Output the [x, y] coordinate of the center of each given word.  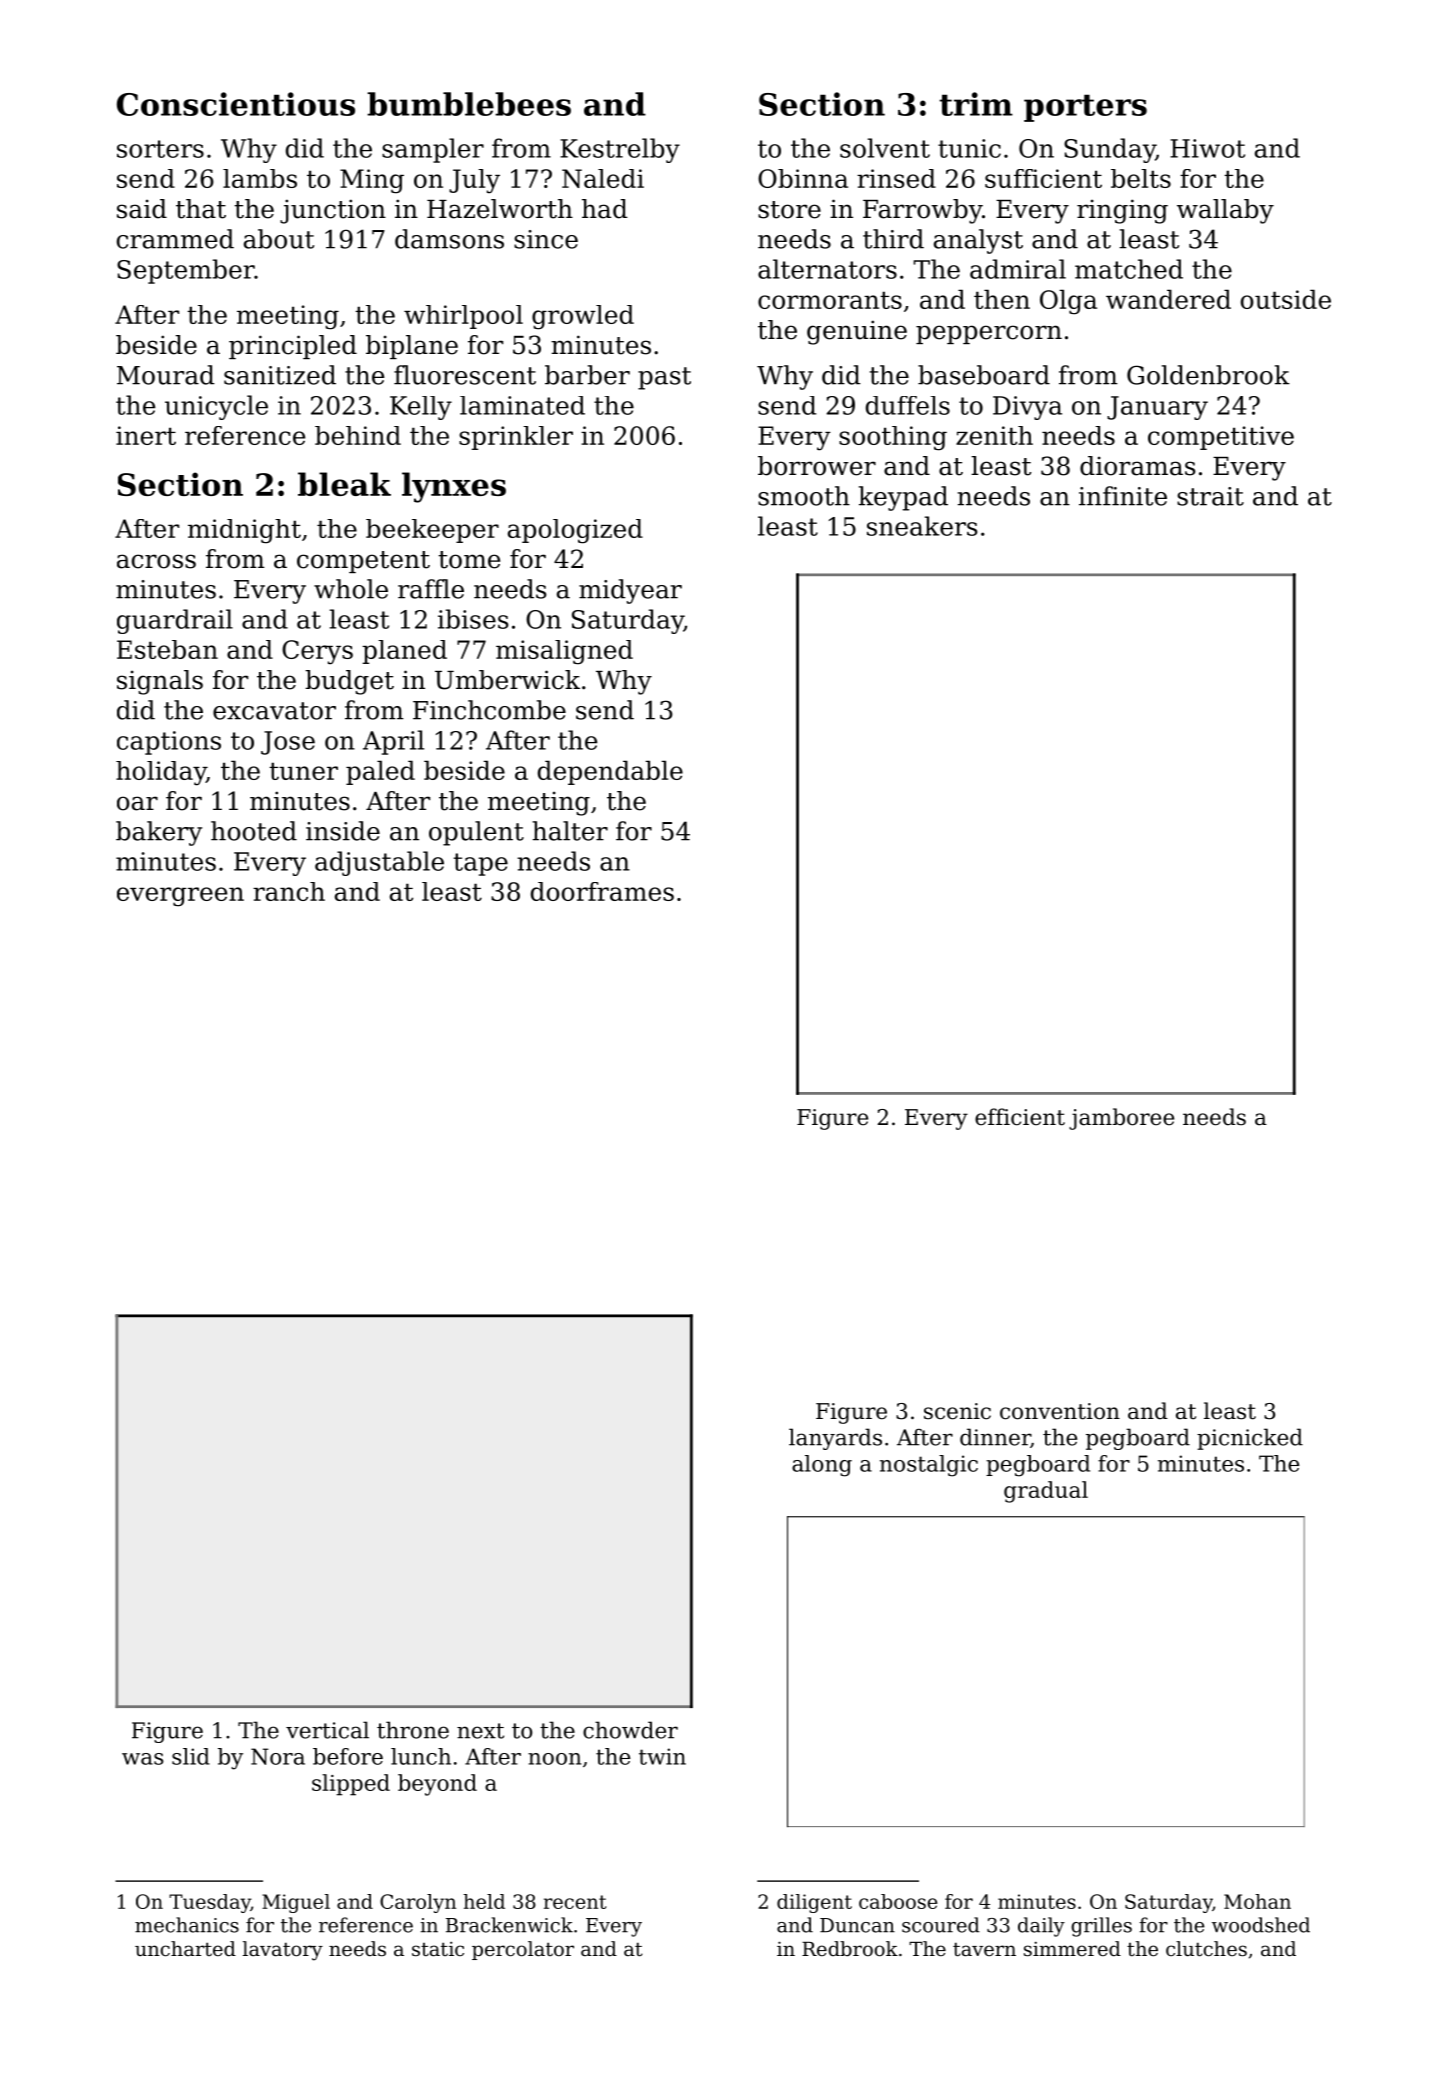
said [142, 209]
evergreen [180, 897]
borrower [817, 466]
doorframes [602, 891]
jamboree [1121, 1119]
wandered [1168, 299]
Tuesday [210, 1903]
